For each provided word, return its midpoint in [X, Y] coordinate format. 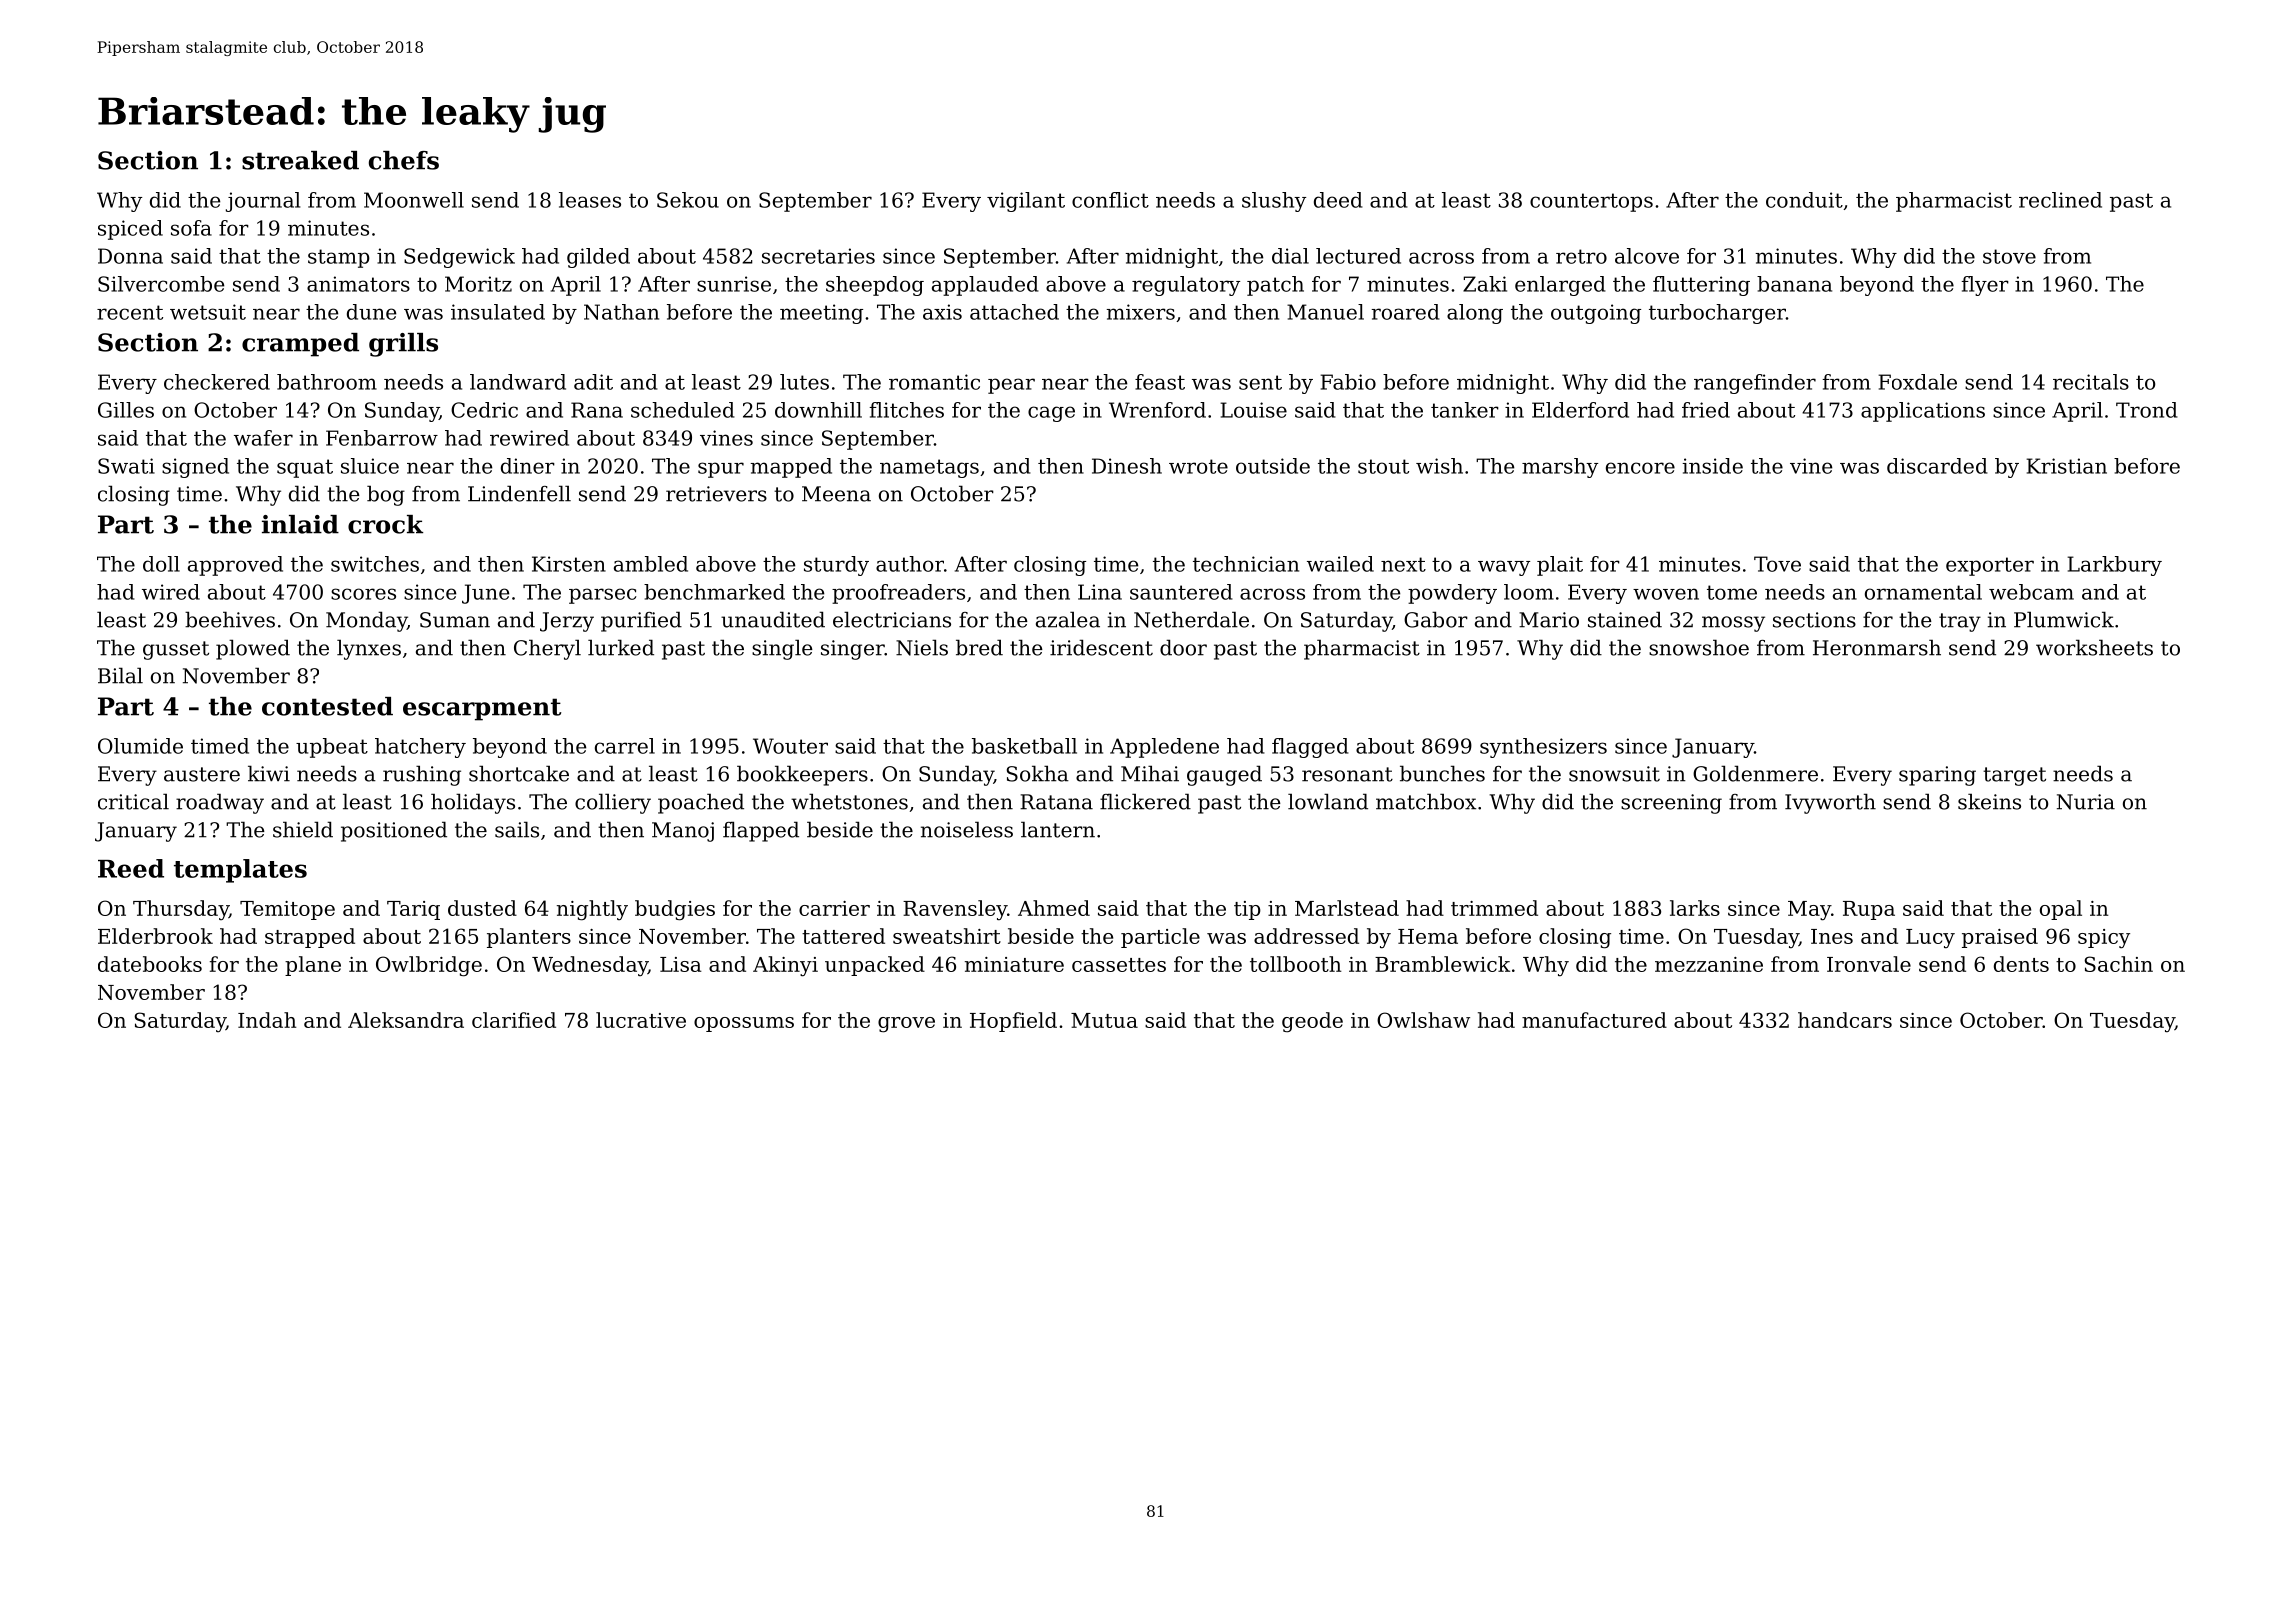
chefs [404, 160]
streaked [300, 160]
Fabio [1348, 382]
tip [1247, 910]
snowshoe [1699, 647]
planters [529, 938]
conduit [1804, 200]
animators [358, 284]
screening [1671, 804]
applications [1923, 412]
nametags [929, 468]
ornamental [1923, 592]
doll [161, 564]
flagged [1310, 748]
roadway [220, 803]
